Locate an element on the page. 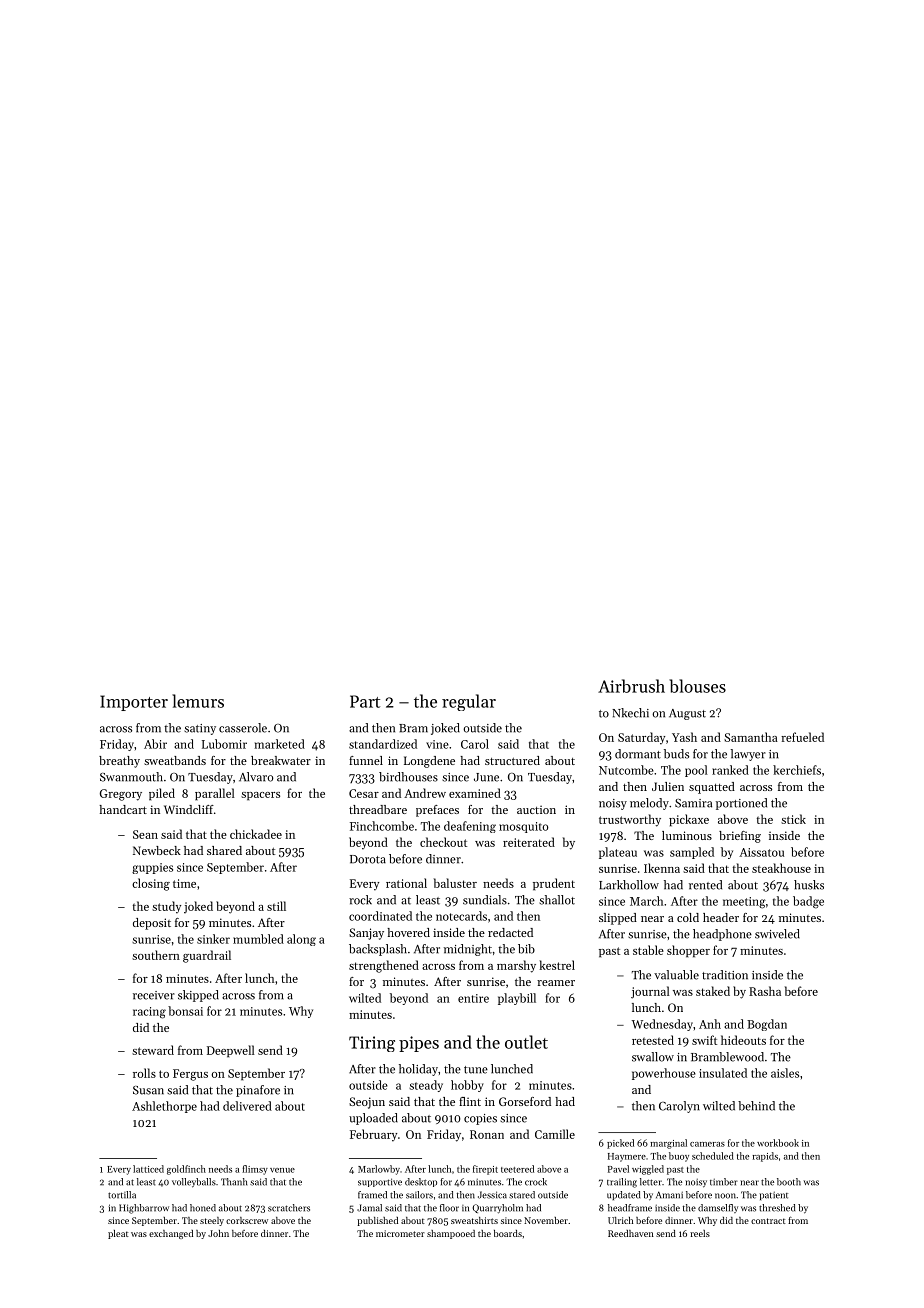 This page has height=1308, width=924. skipped is located at coordinates (198, 996).
